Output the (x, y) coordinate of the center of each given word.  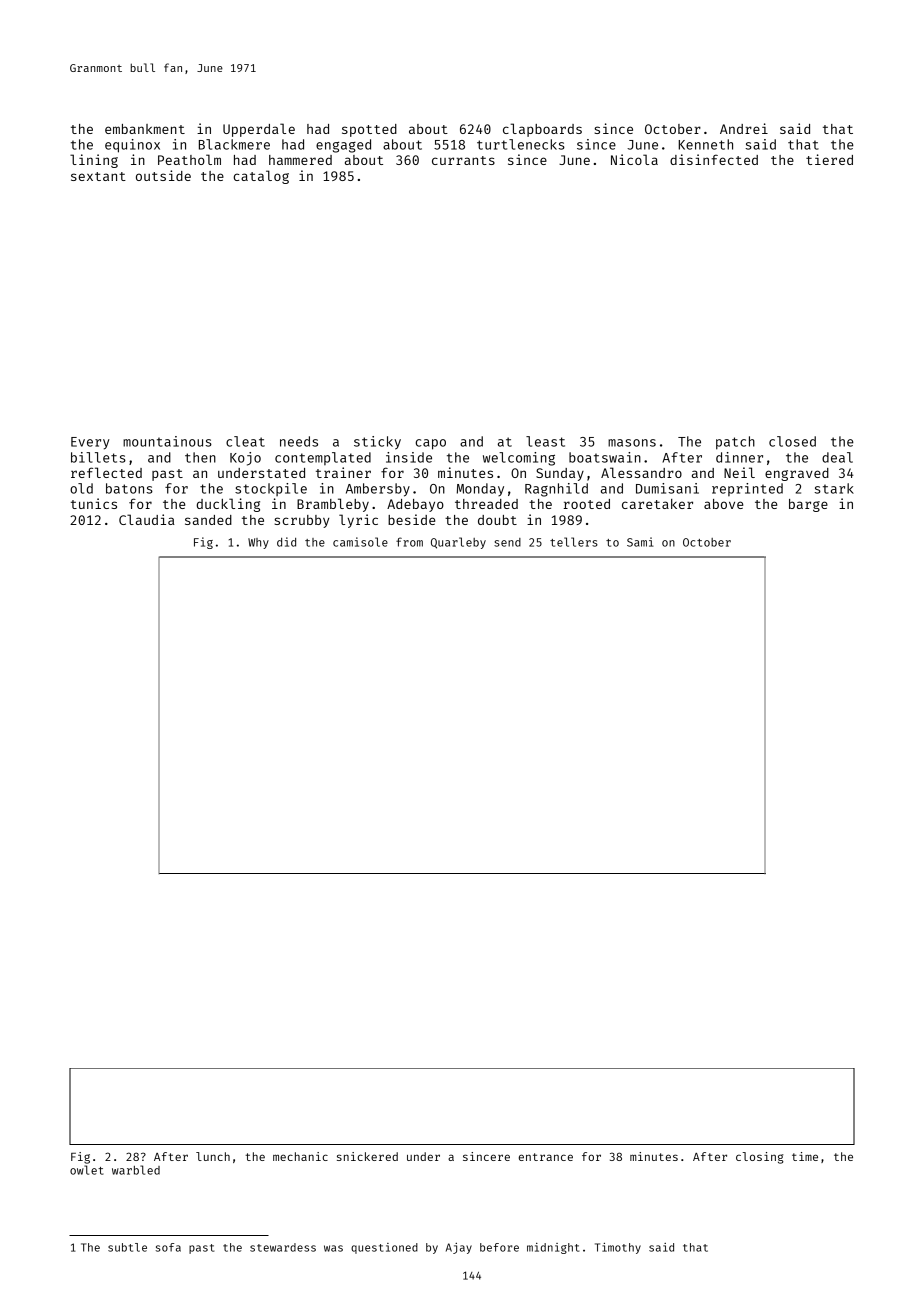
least (545, 441)
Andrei (744, 128)
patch (735, 443)
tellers (574, 542)
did (286, 542)
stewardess (283, 1247)
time (805, 1156)
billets (98, 457)
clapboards (542, 130)
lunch (213, 1156)
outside (163, 175)
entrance (546, 1157)
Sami (640, 542)
